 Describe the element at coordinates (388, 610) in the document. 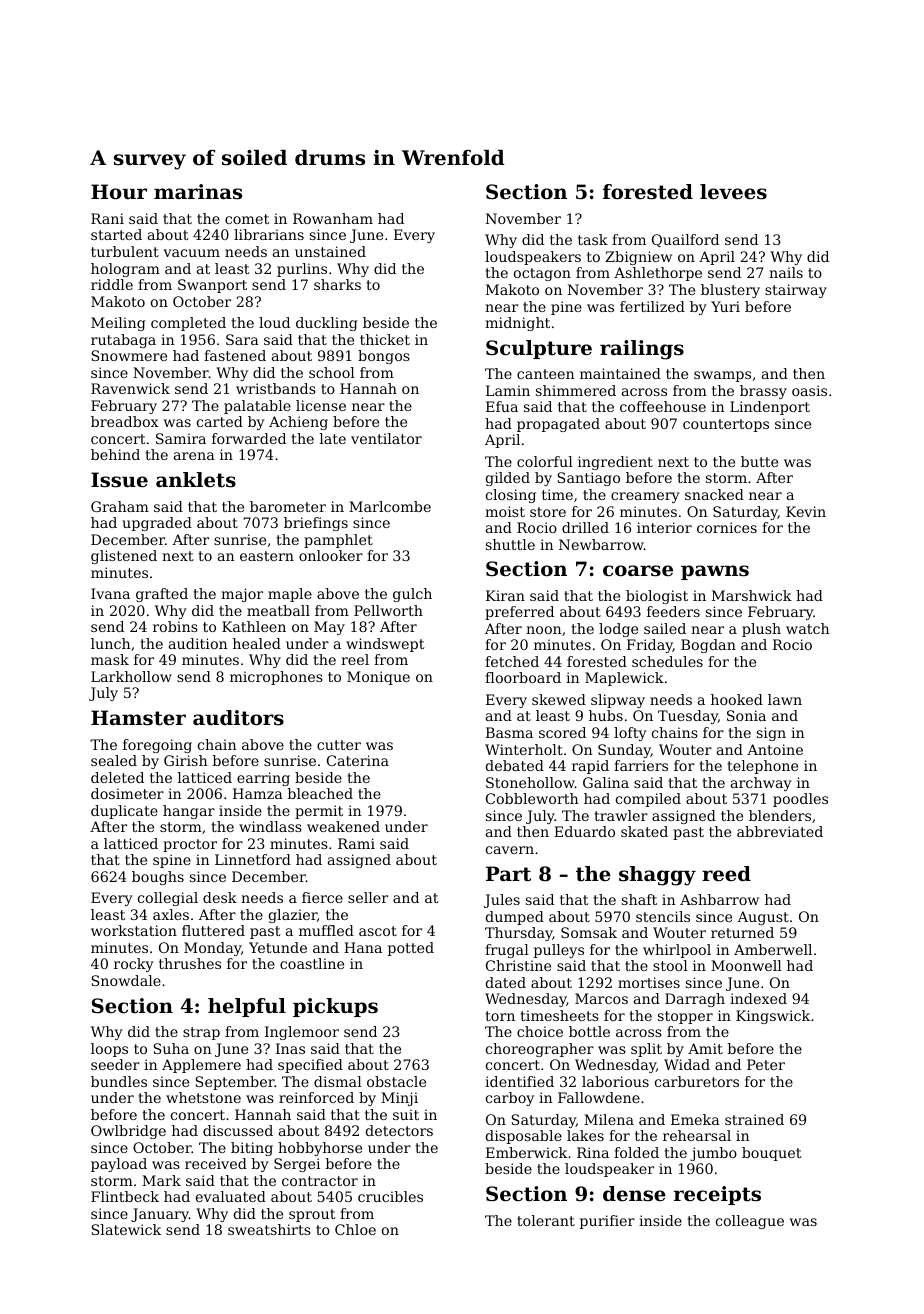

I see `Pellworth` at that location.
